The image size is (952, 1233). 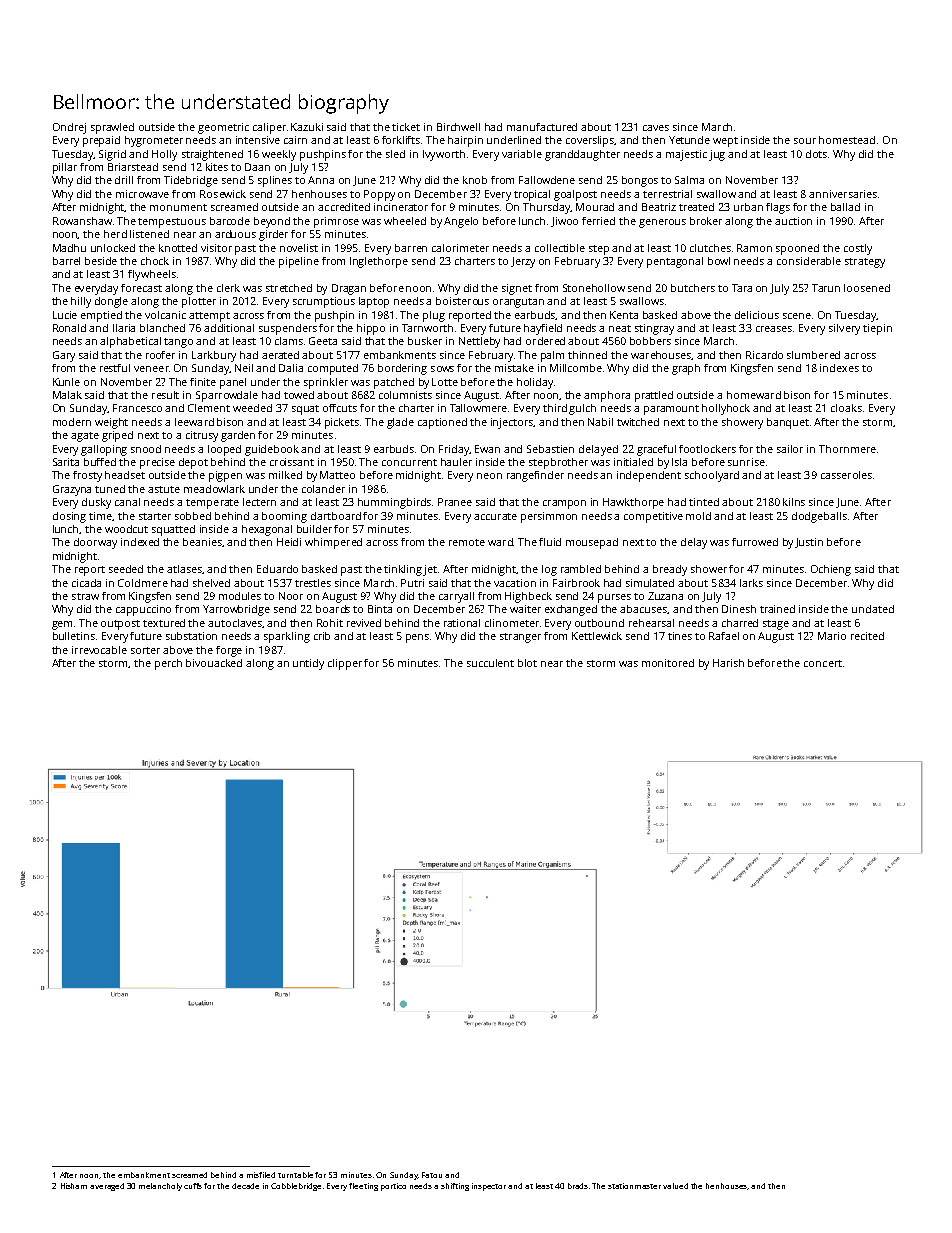 I want to click on concert, so click(x=823, y=663).
